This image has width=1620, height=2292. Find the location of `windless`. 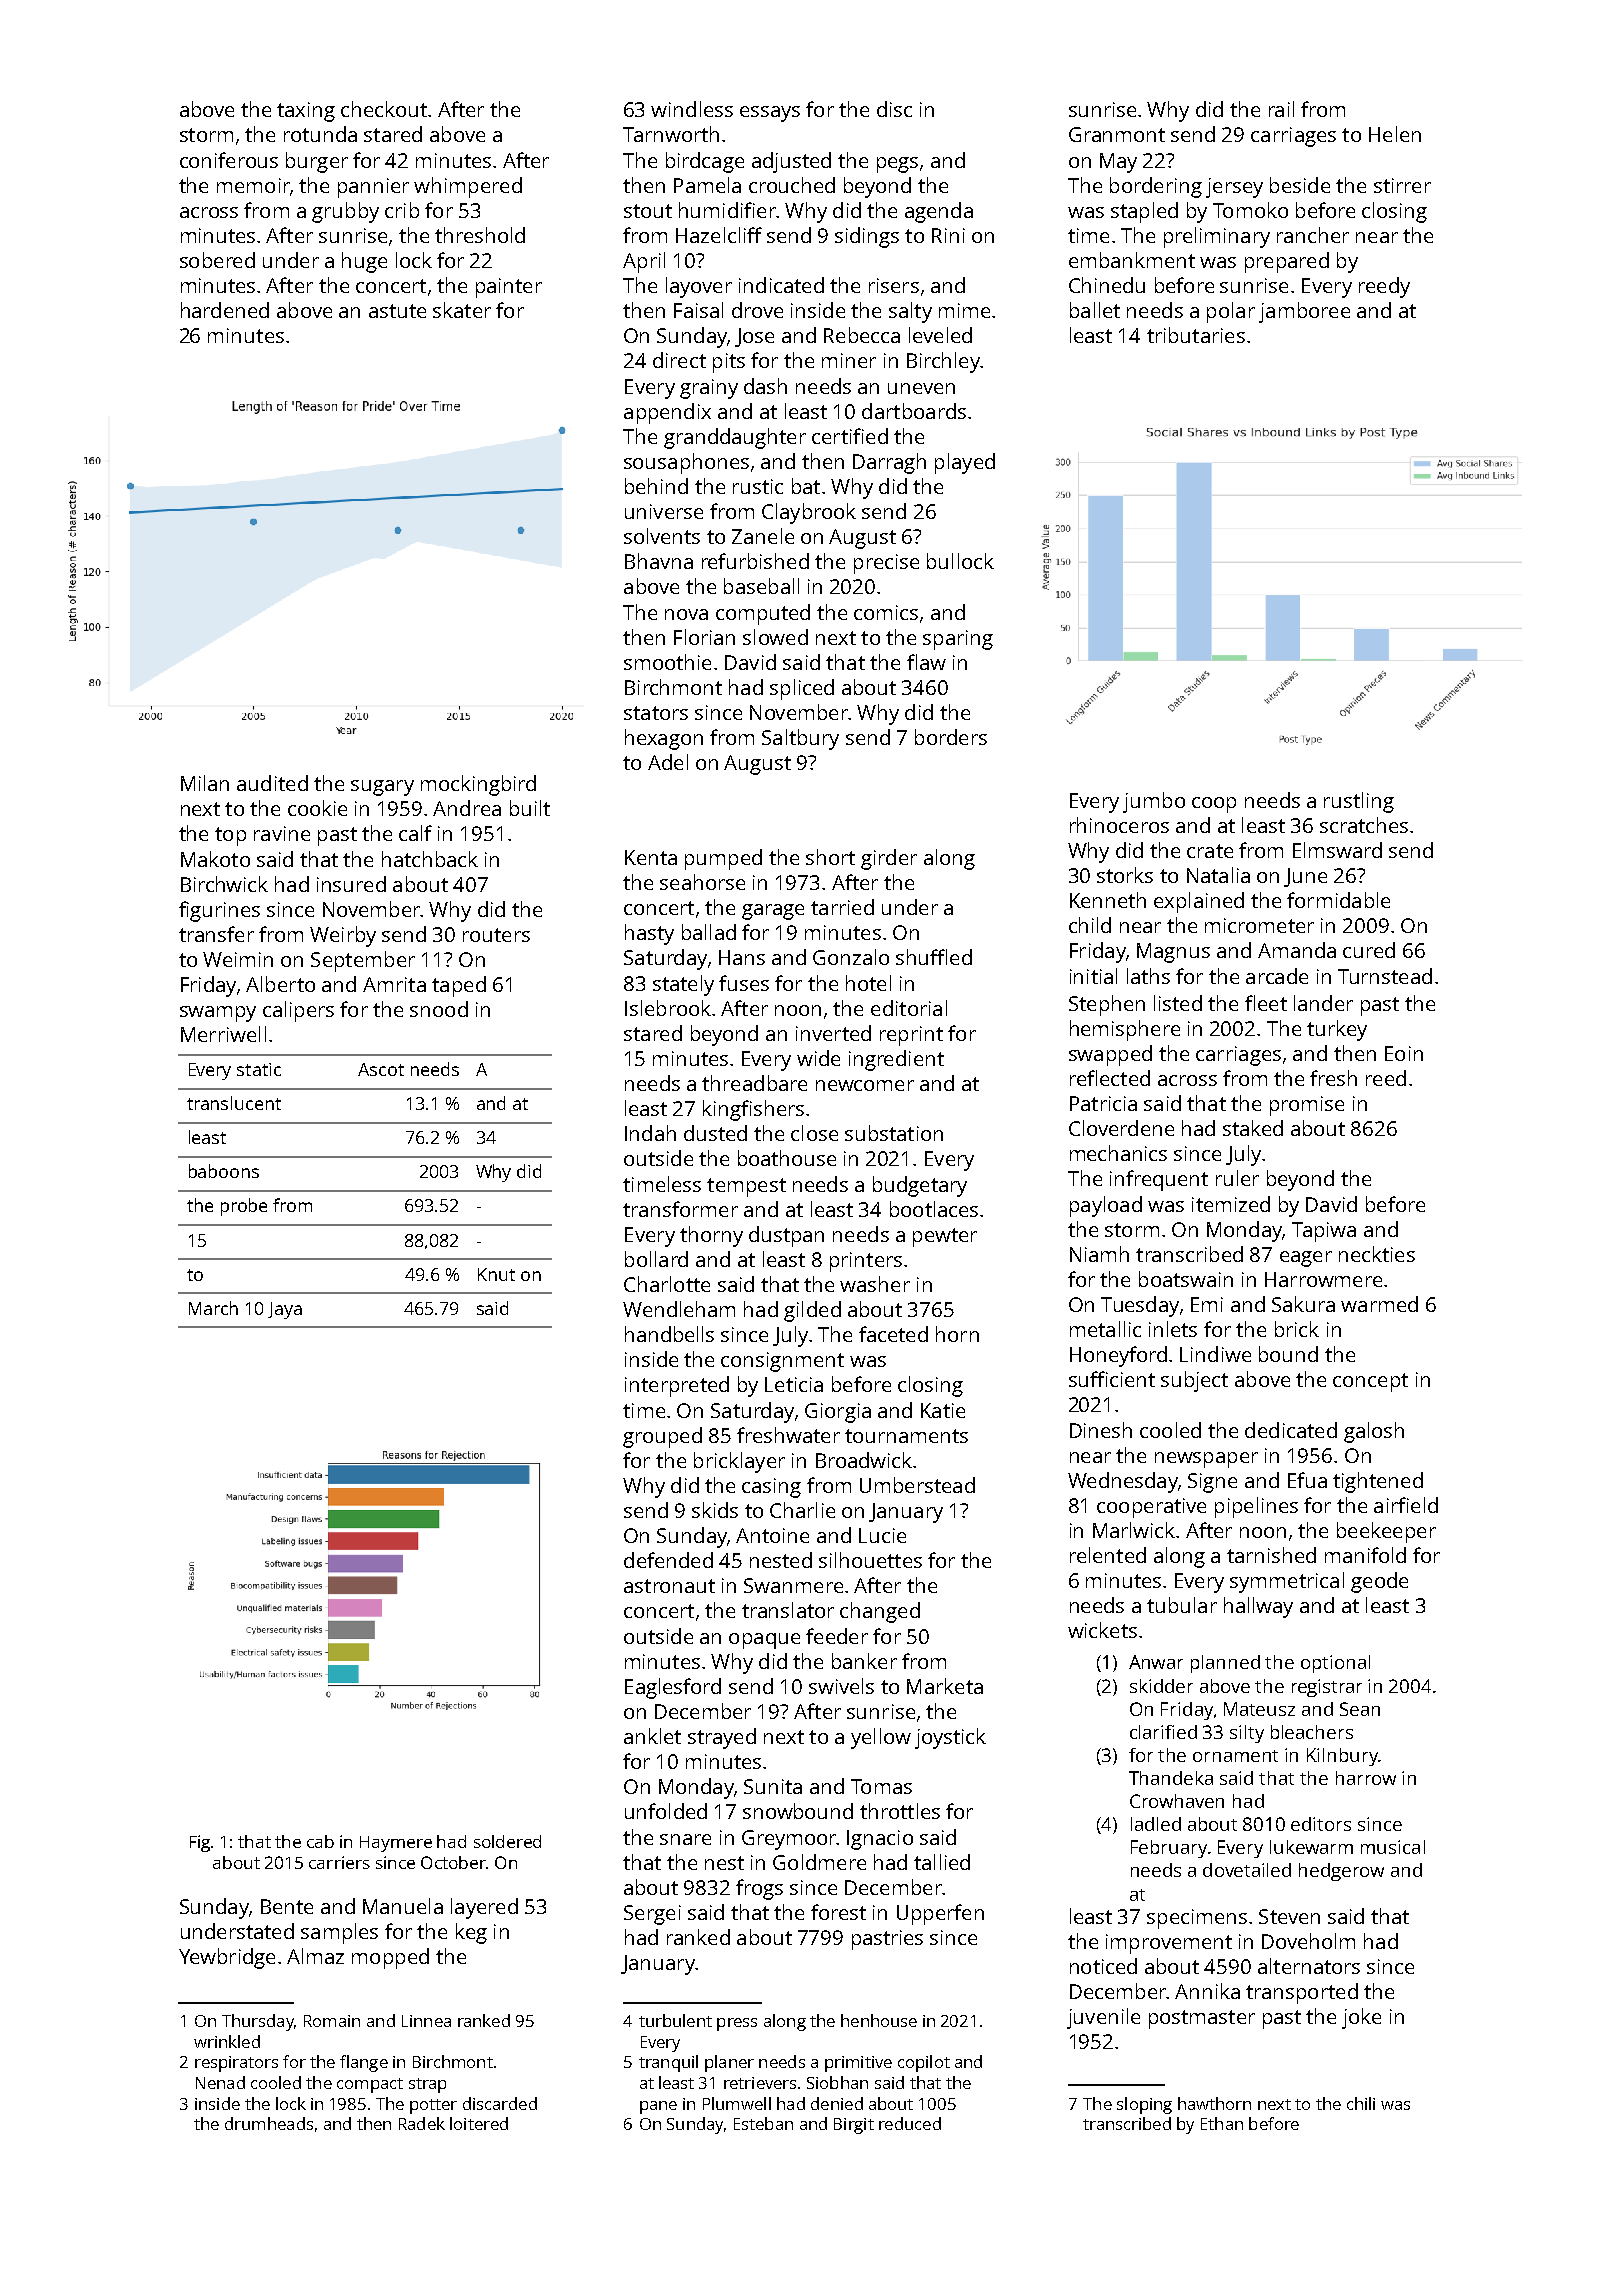

windless is located at coordinates (692, 109).
